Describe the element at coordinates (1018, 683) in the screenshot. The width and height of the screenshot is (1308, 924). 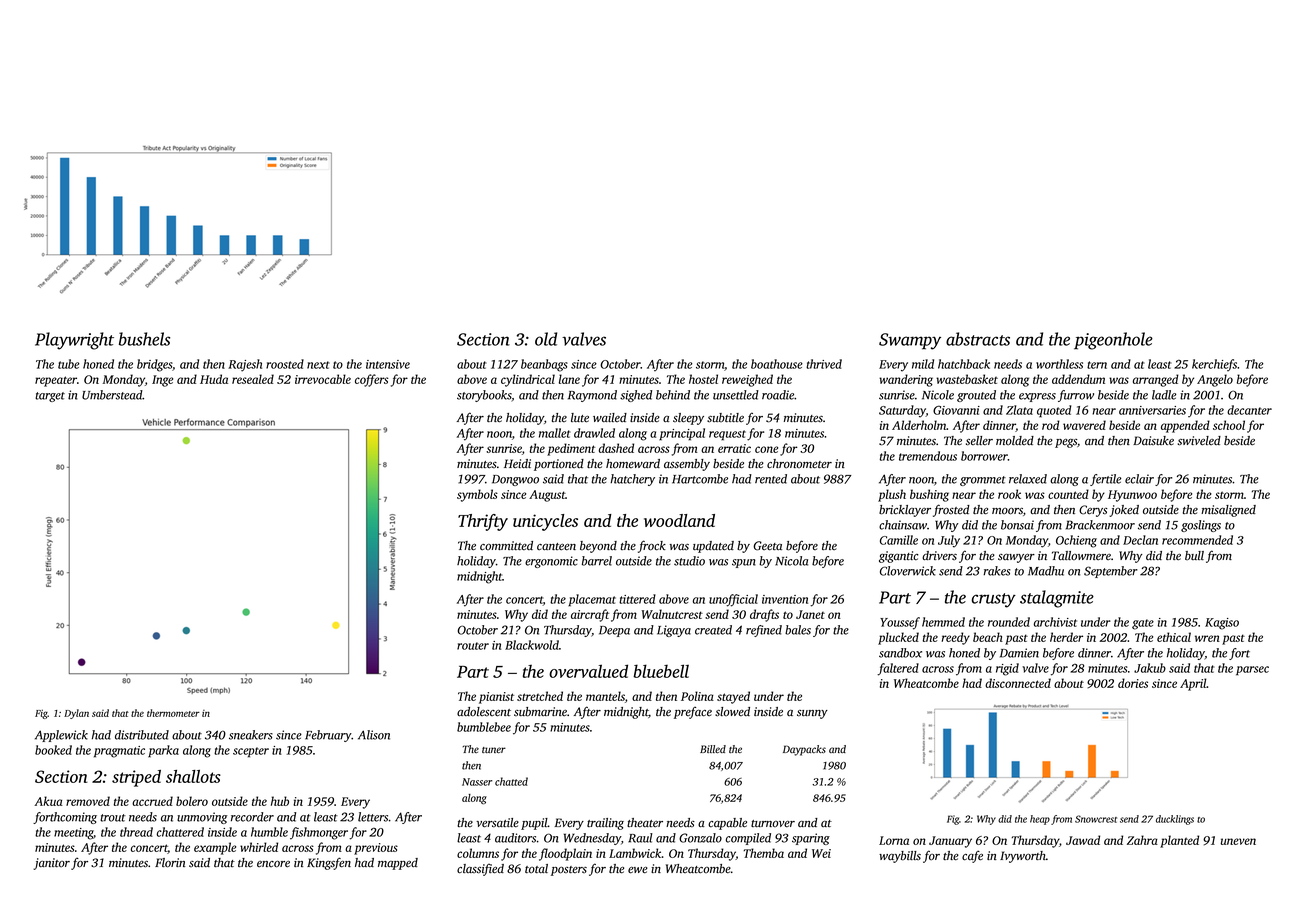
I see `disconnected` at that location.
